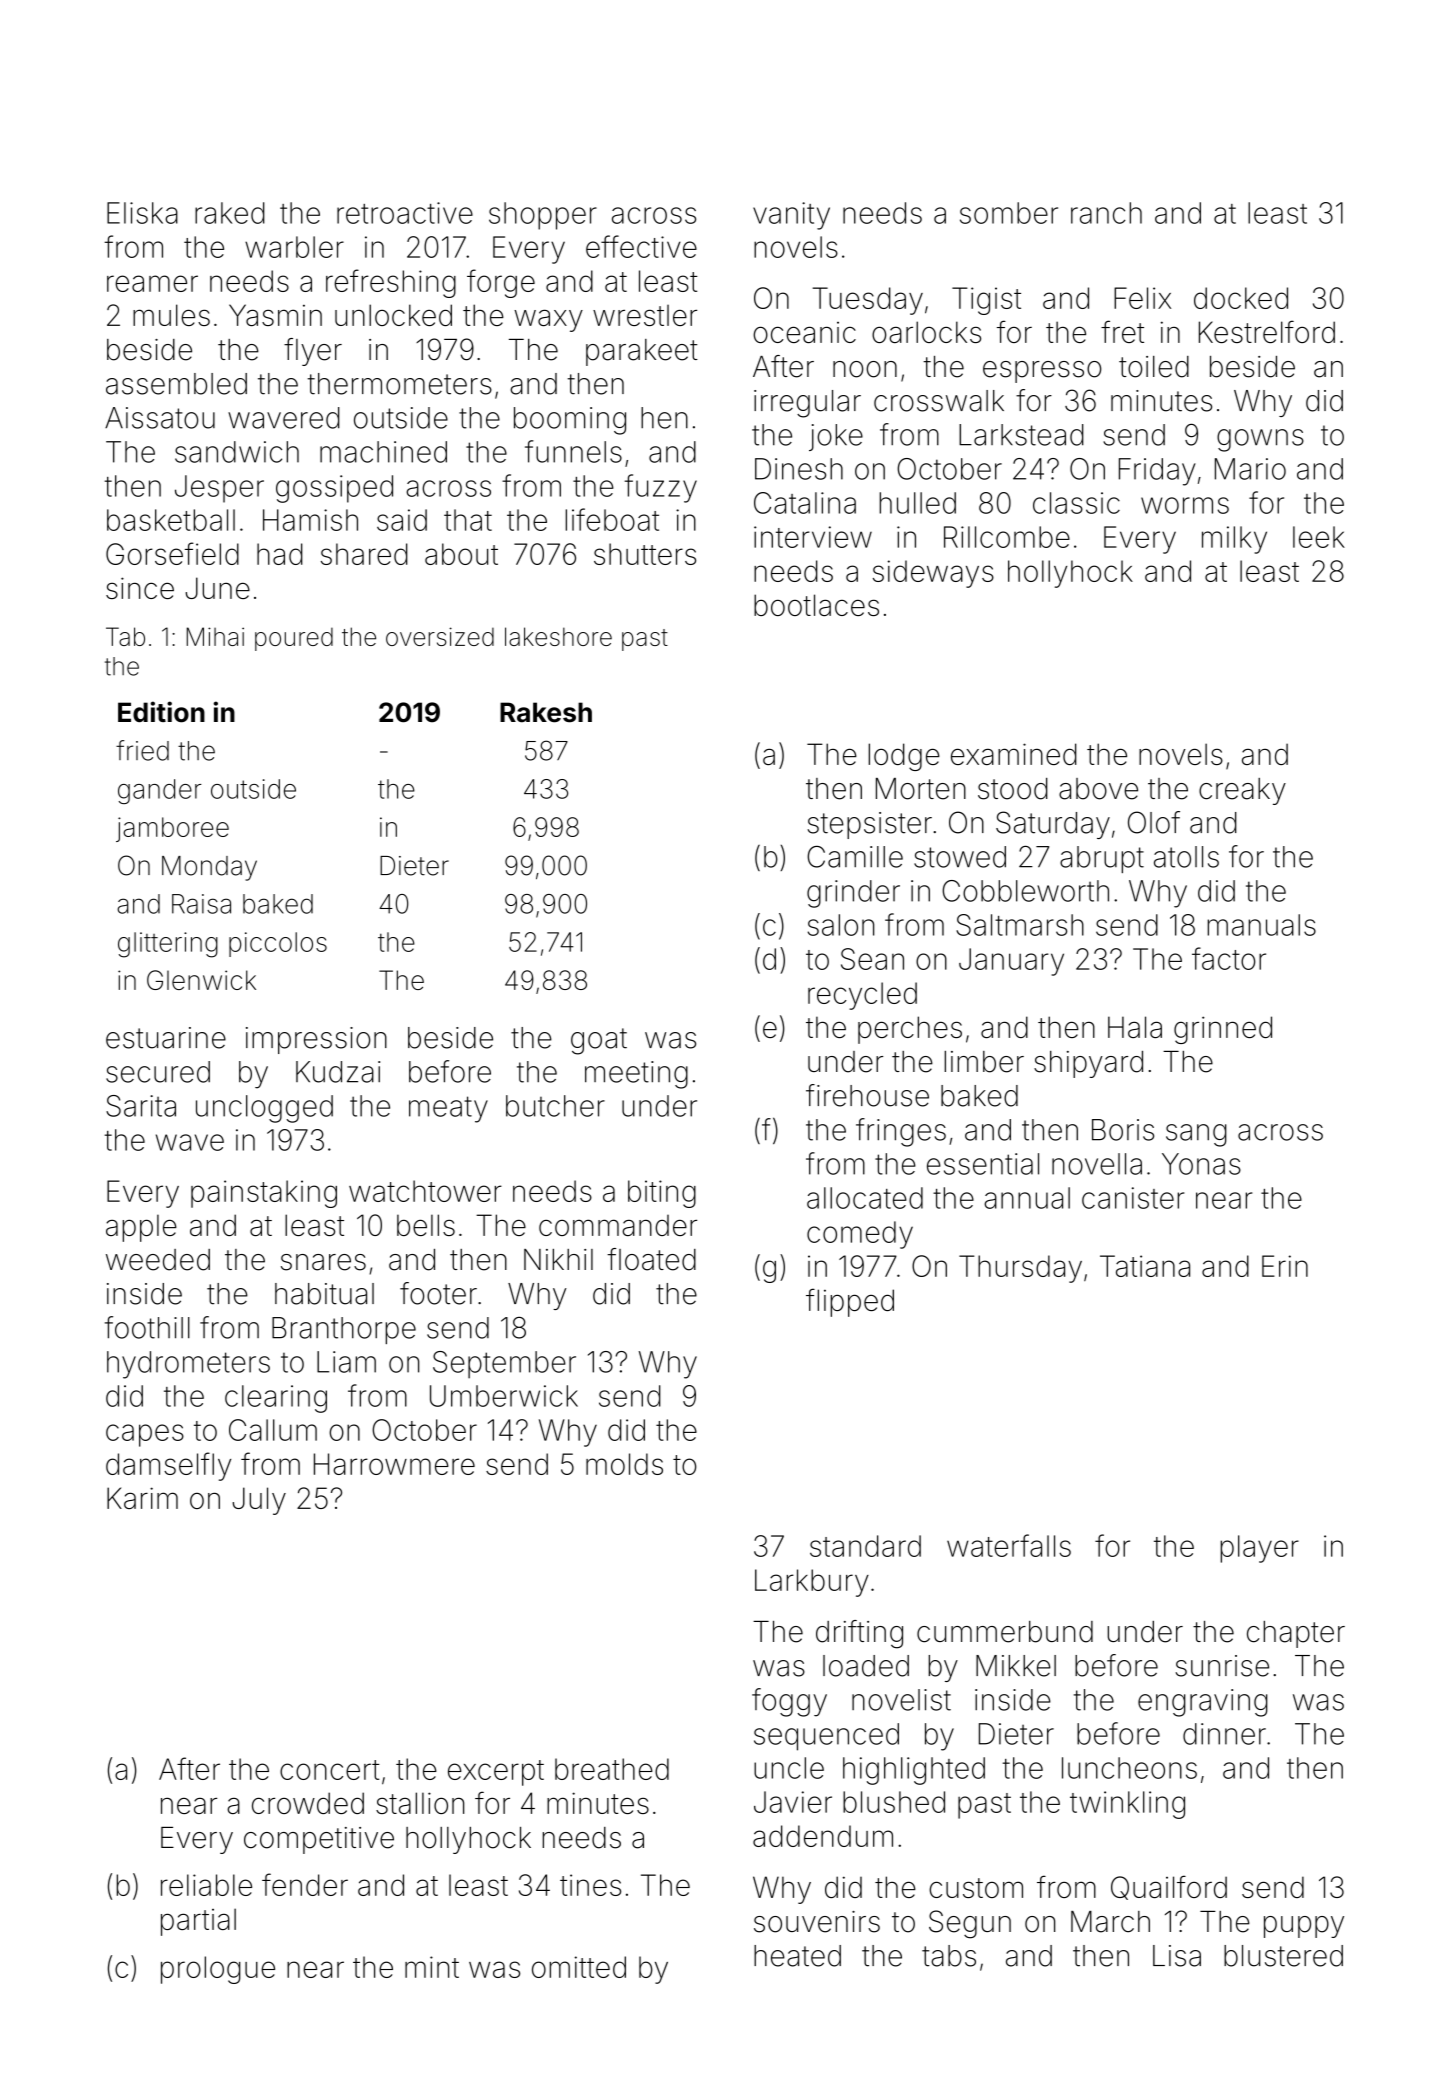  What do you see at coordinates (546, 712) in the screenshot?
I see `Rakesh` at bounding box center [546, 712].
